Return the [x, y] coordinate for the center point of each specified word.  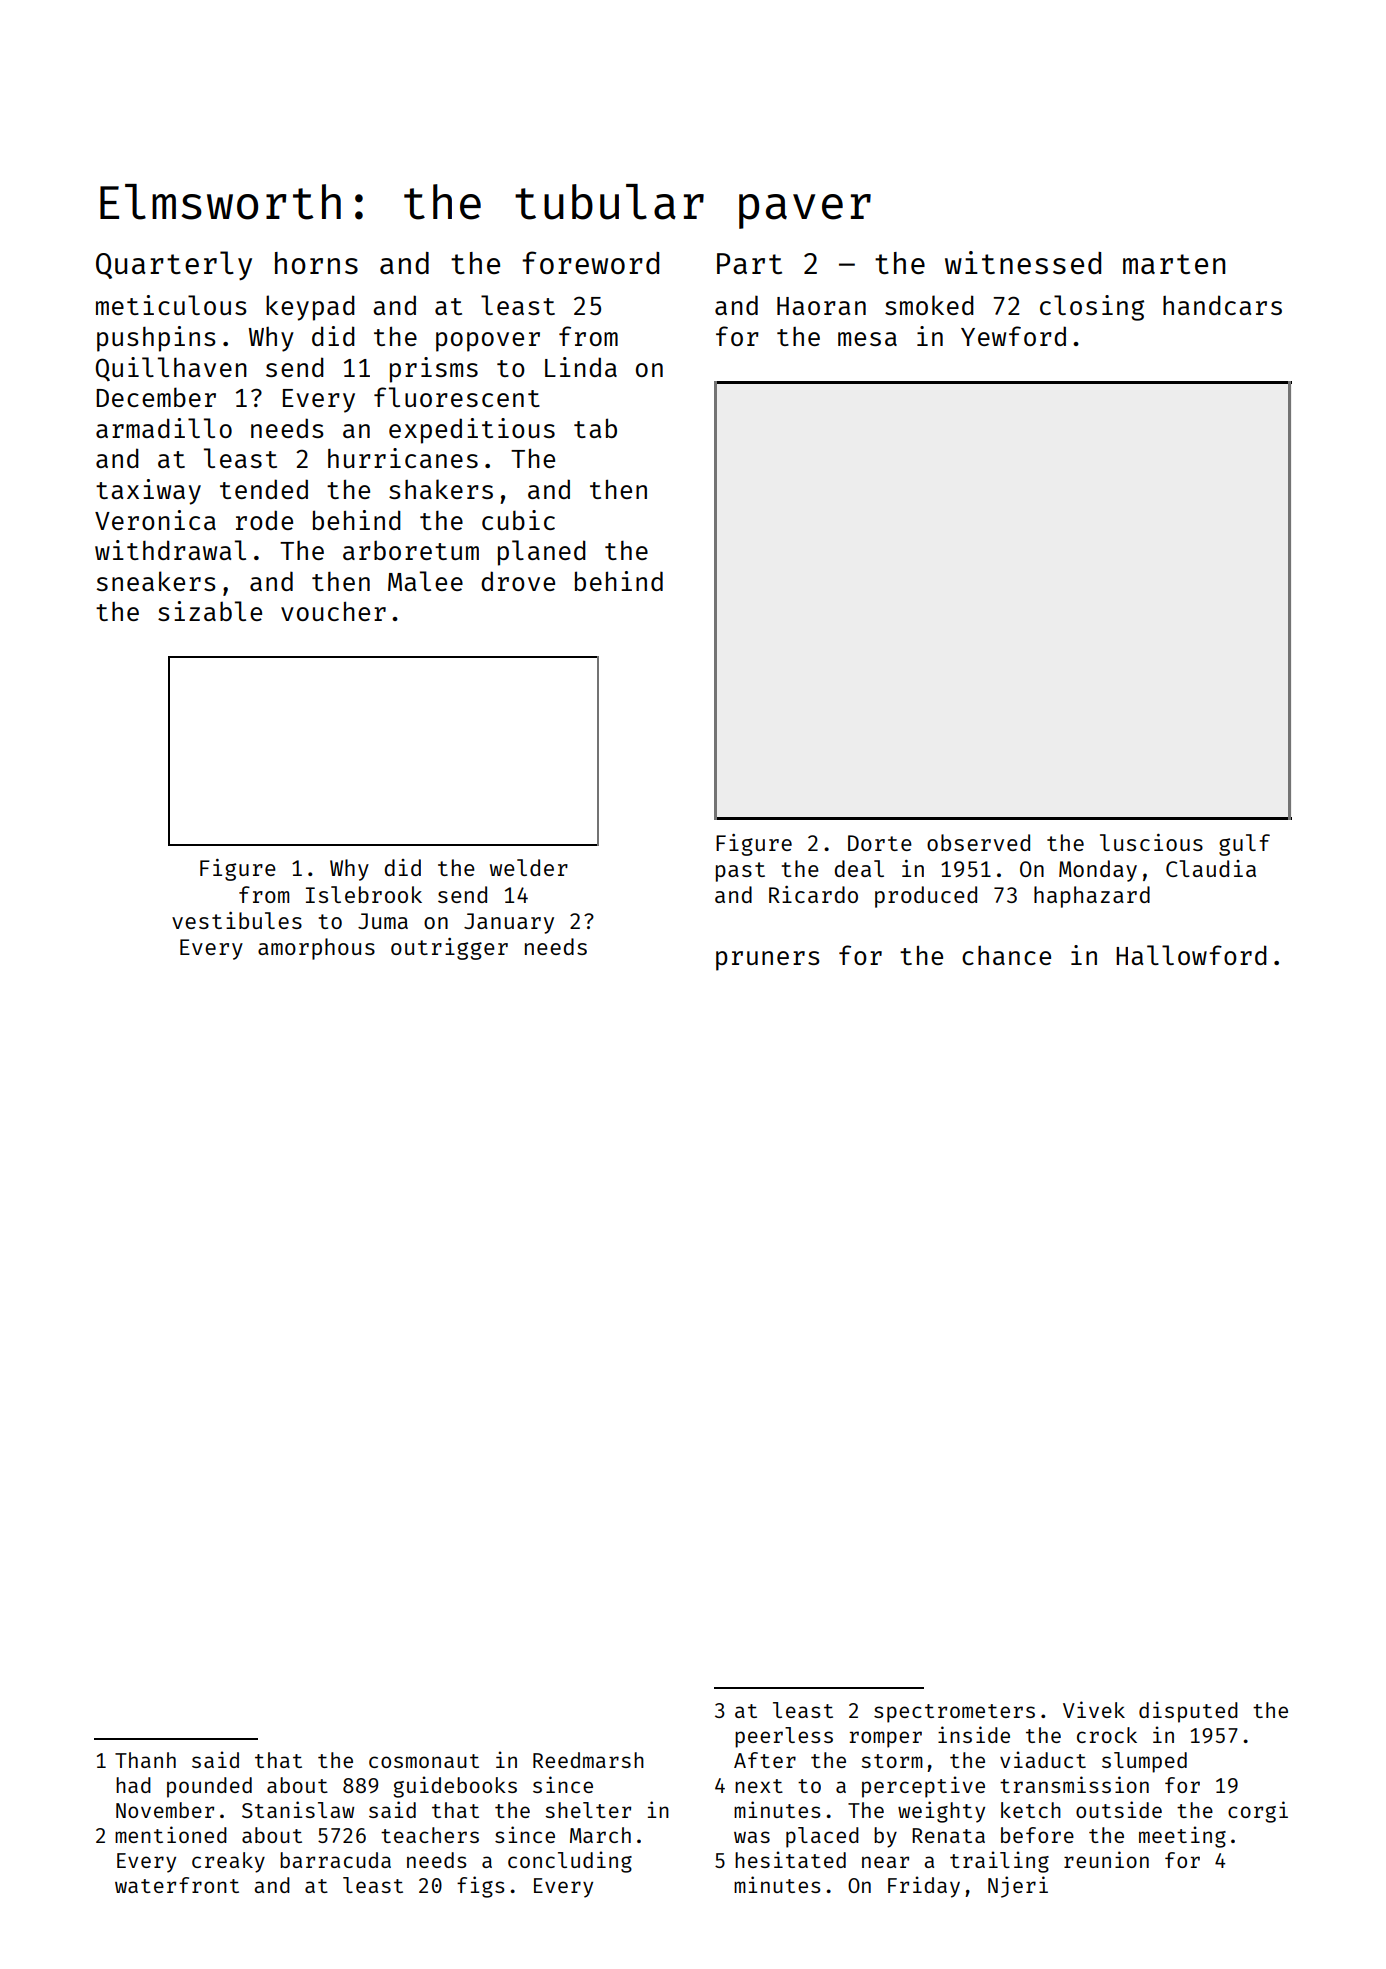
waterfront [177, 1885]
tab [595, 428]
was [752, 1837]
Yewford [1013, 336]
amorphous [316, 949]
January [509, 923]
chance [1006, 955]
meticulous [171, 305]
